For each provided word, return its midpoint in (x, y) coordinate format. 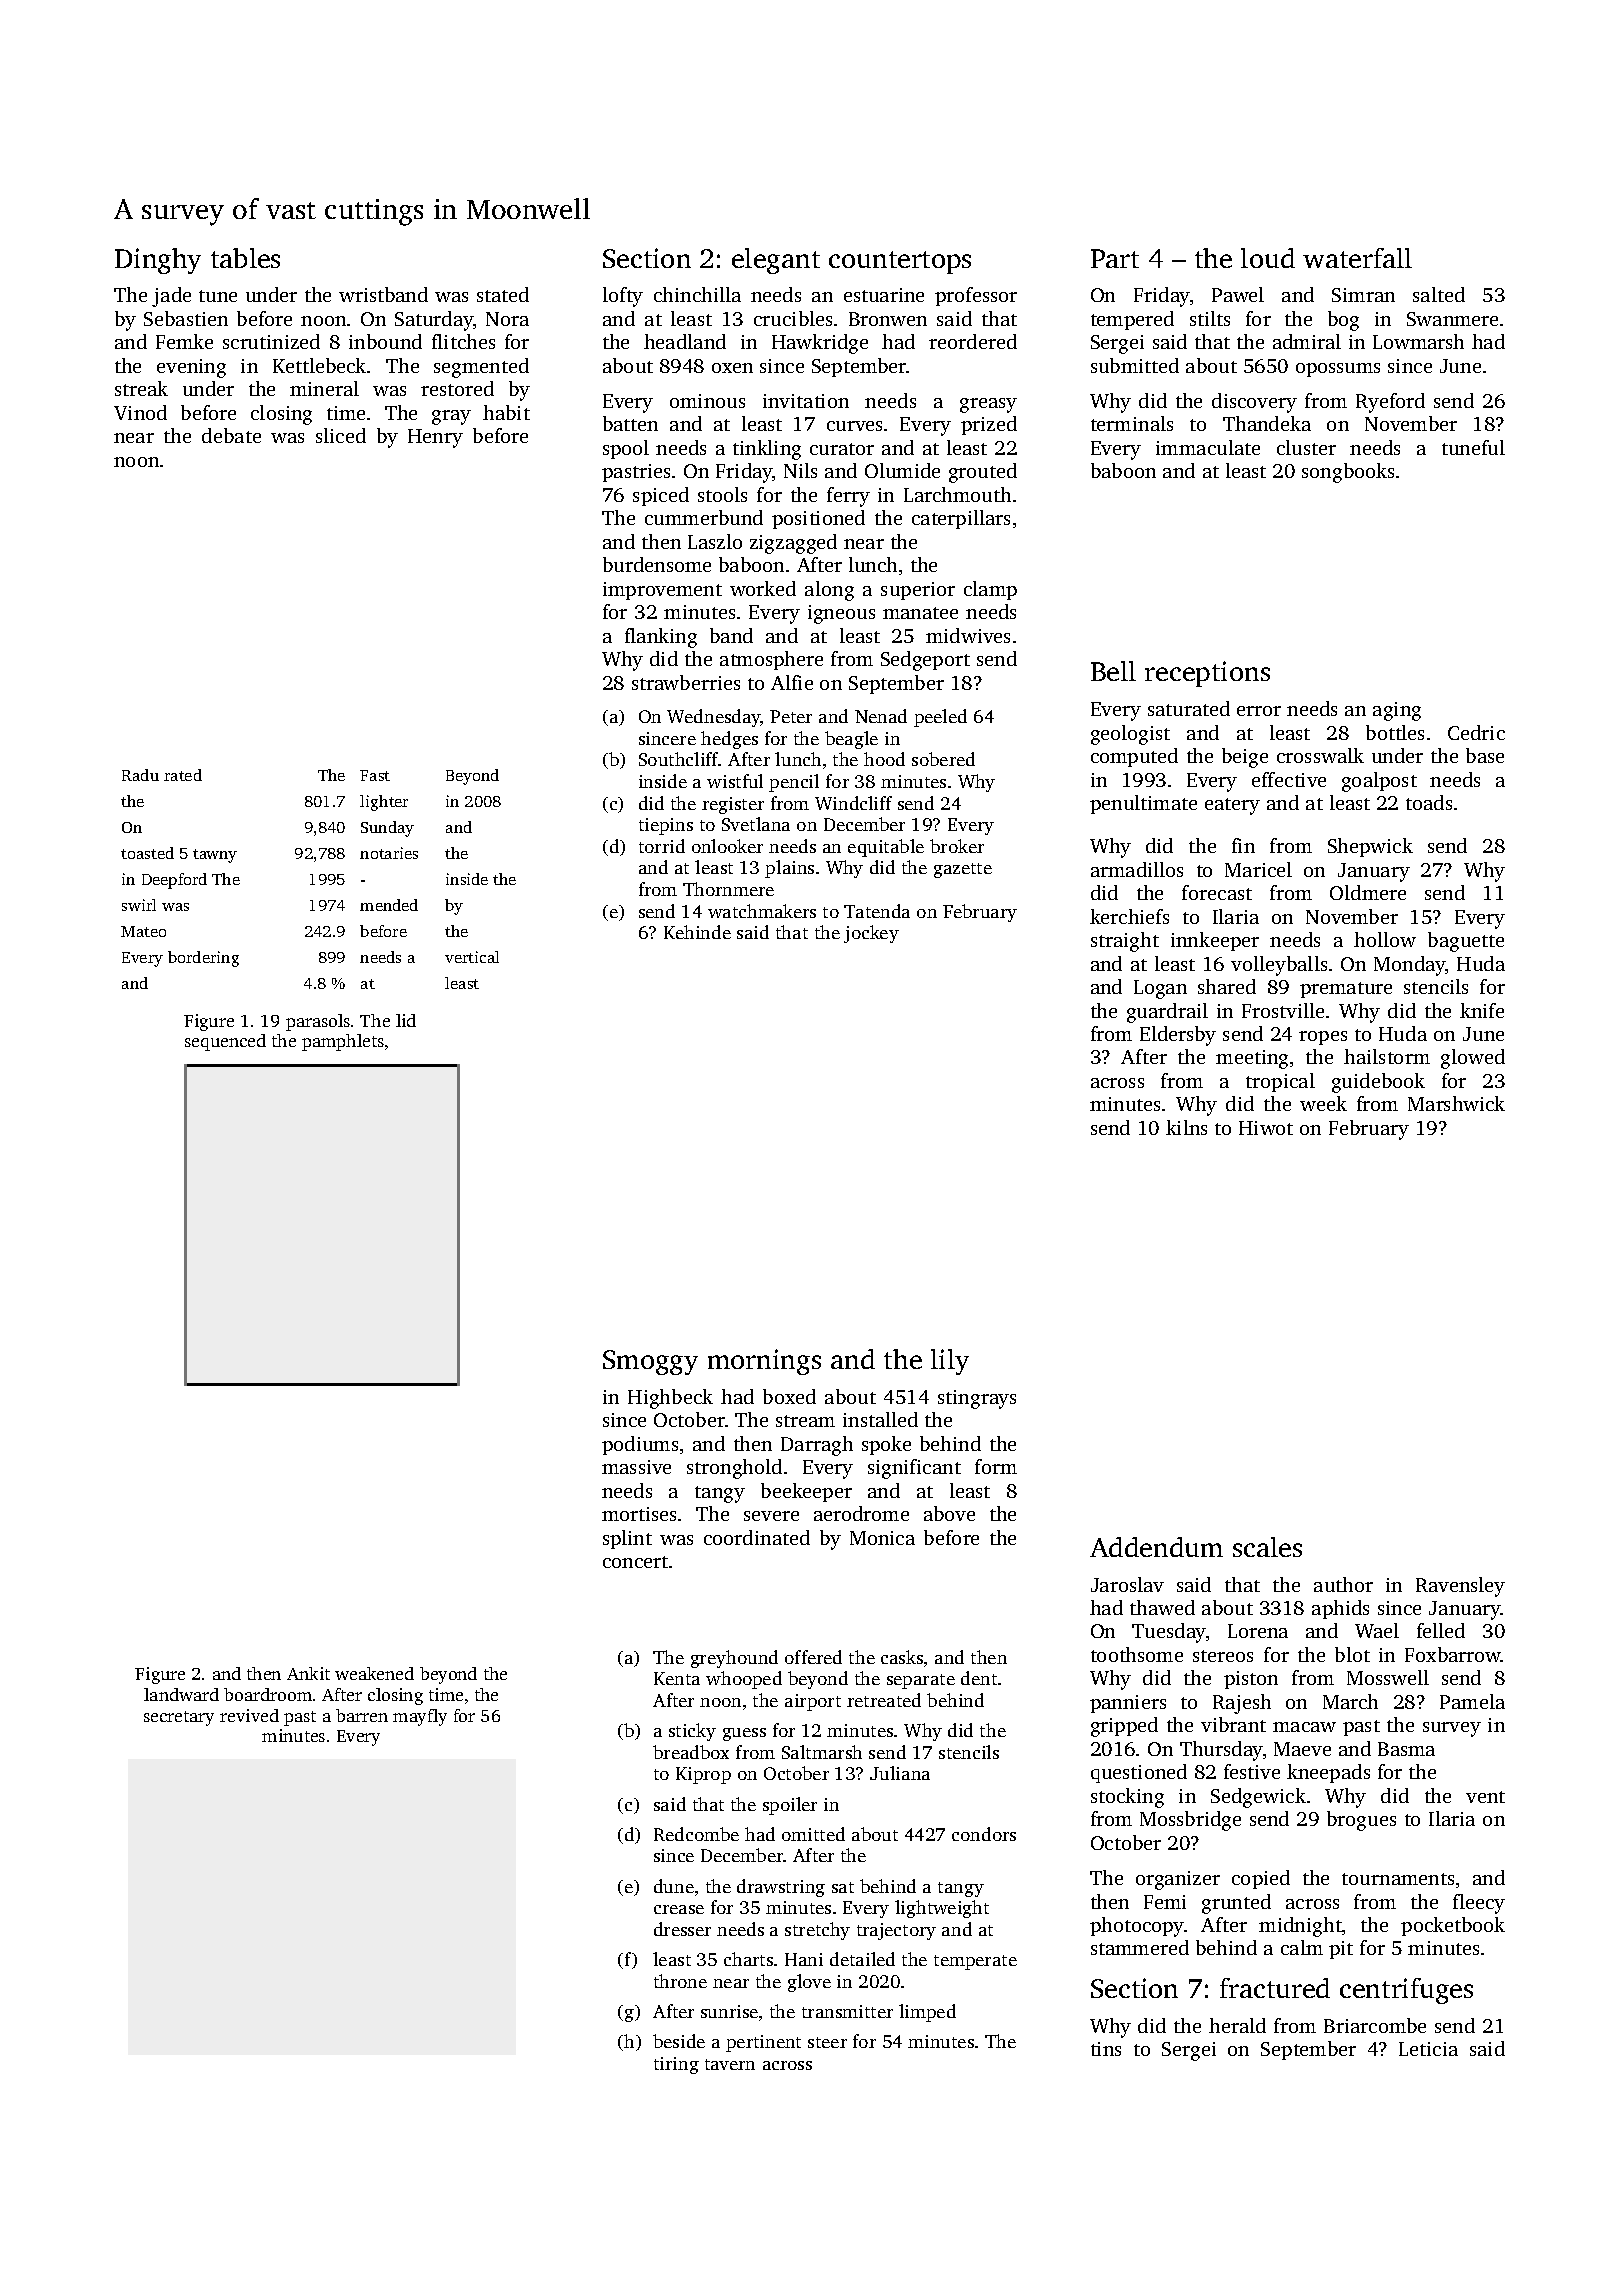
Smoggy (650, 1362)
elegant (776, 261)
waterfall (1357, 258)
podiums (640, 1445)
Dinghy (158, 261)
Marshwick (1456, 1103)
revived (249, 1715)
